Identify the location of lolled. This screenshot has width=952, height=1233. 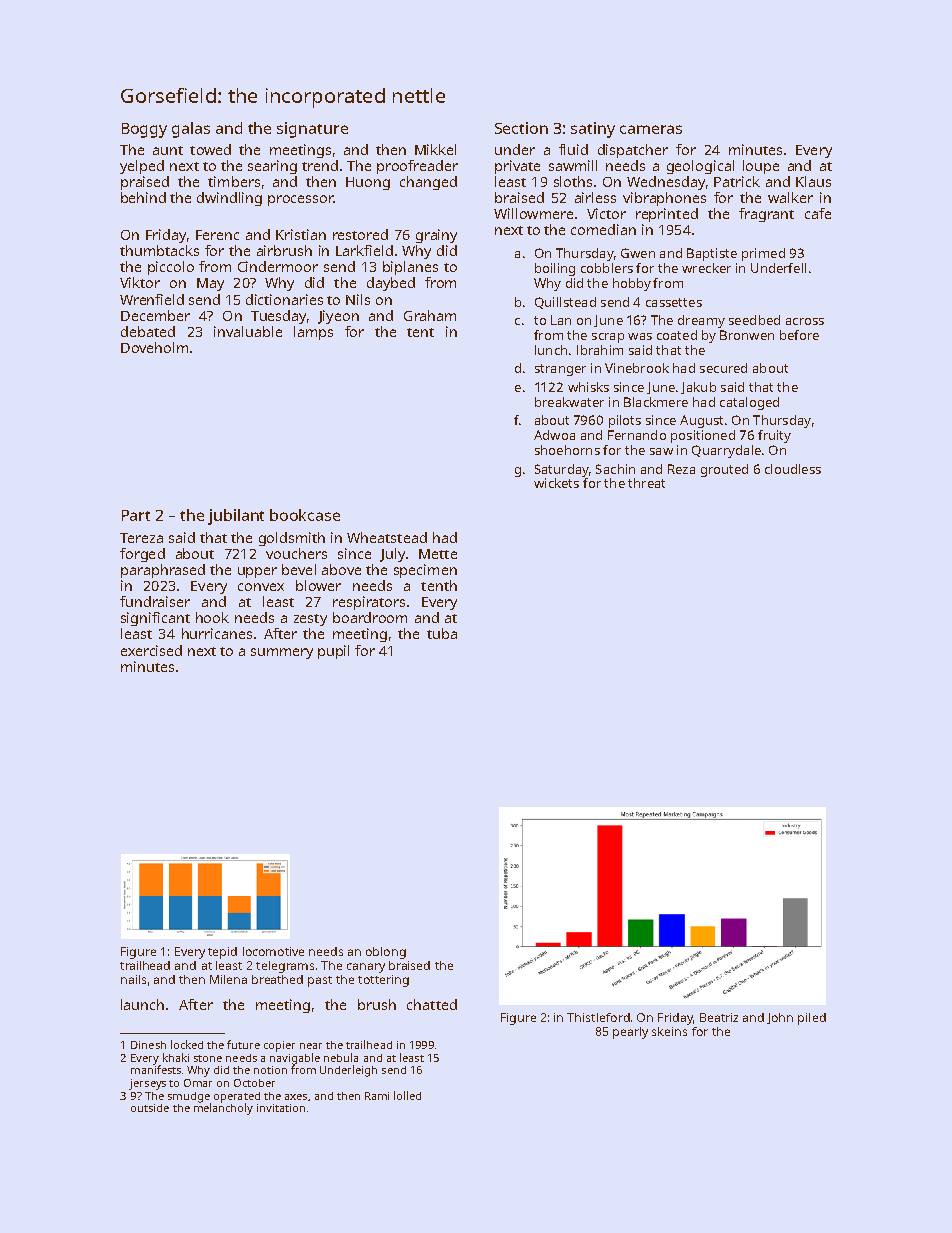
(407, 1095).
